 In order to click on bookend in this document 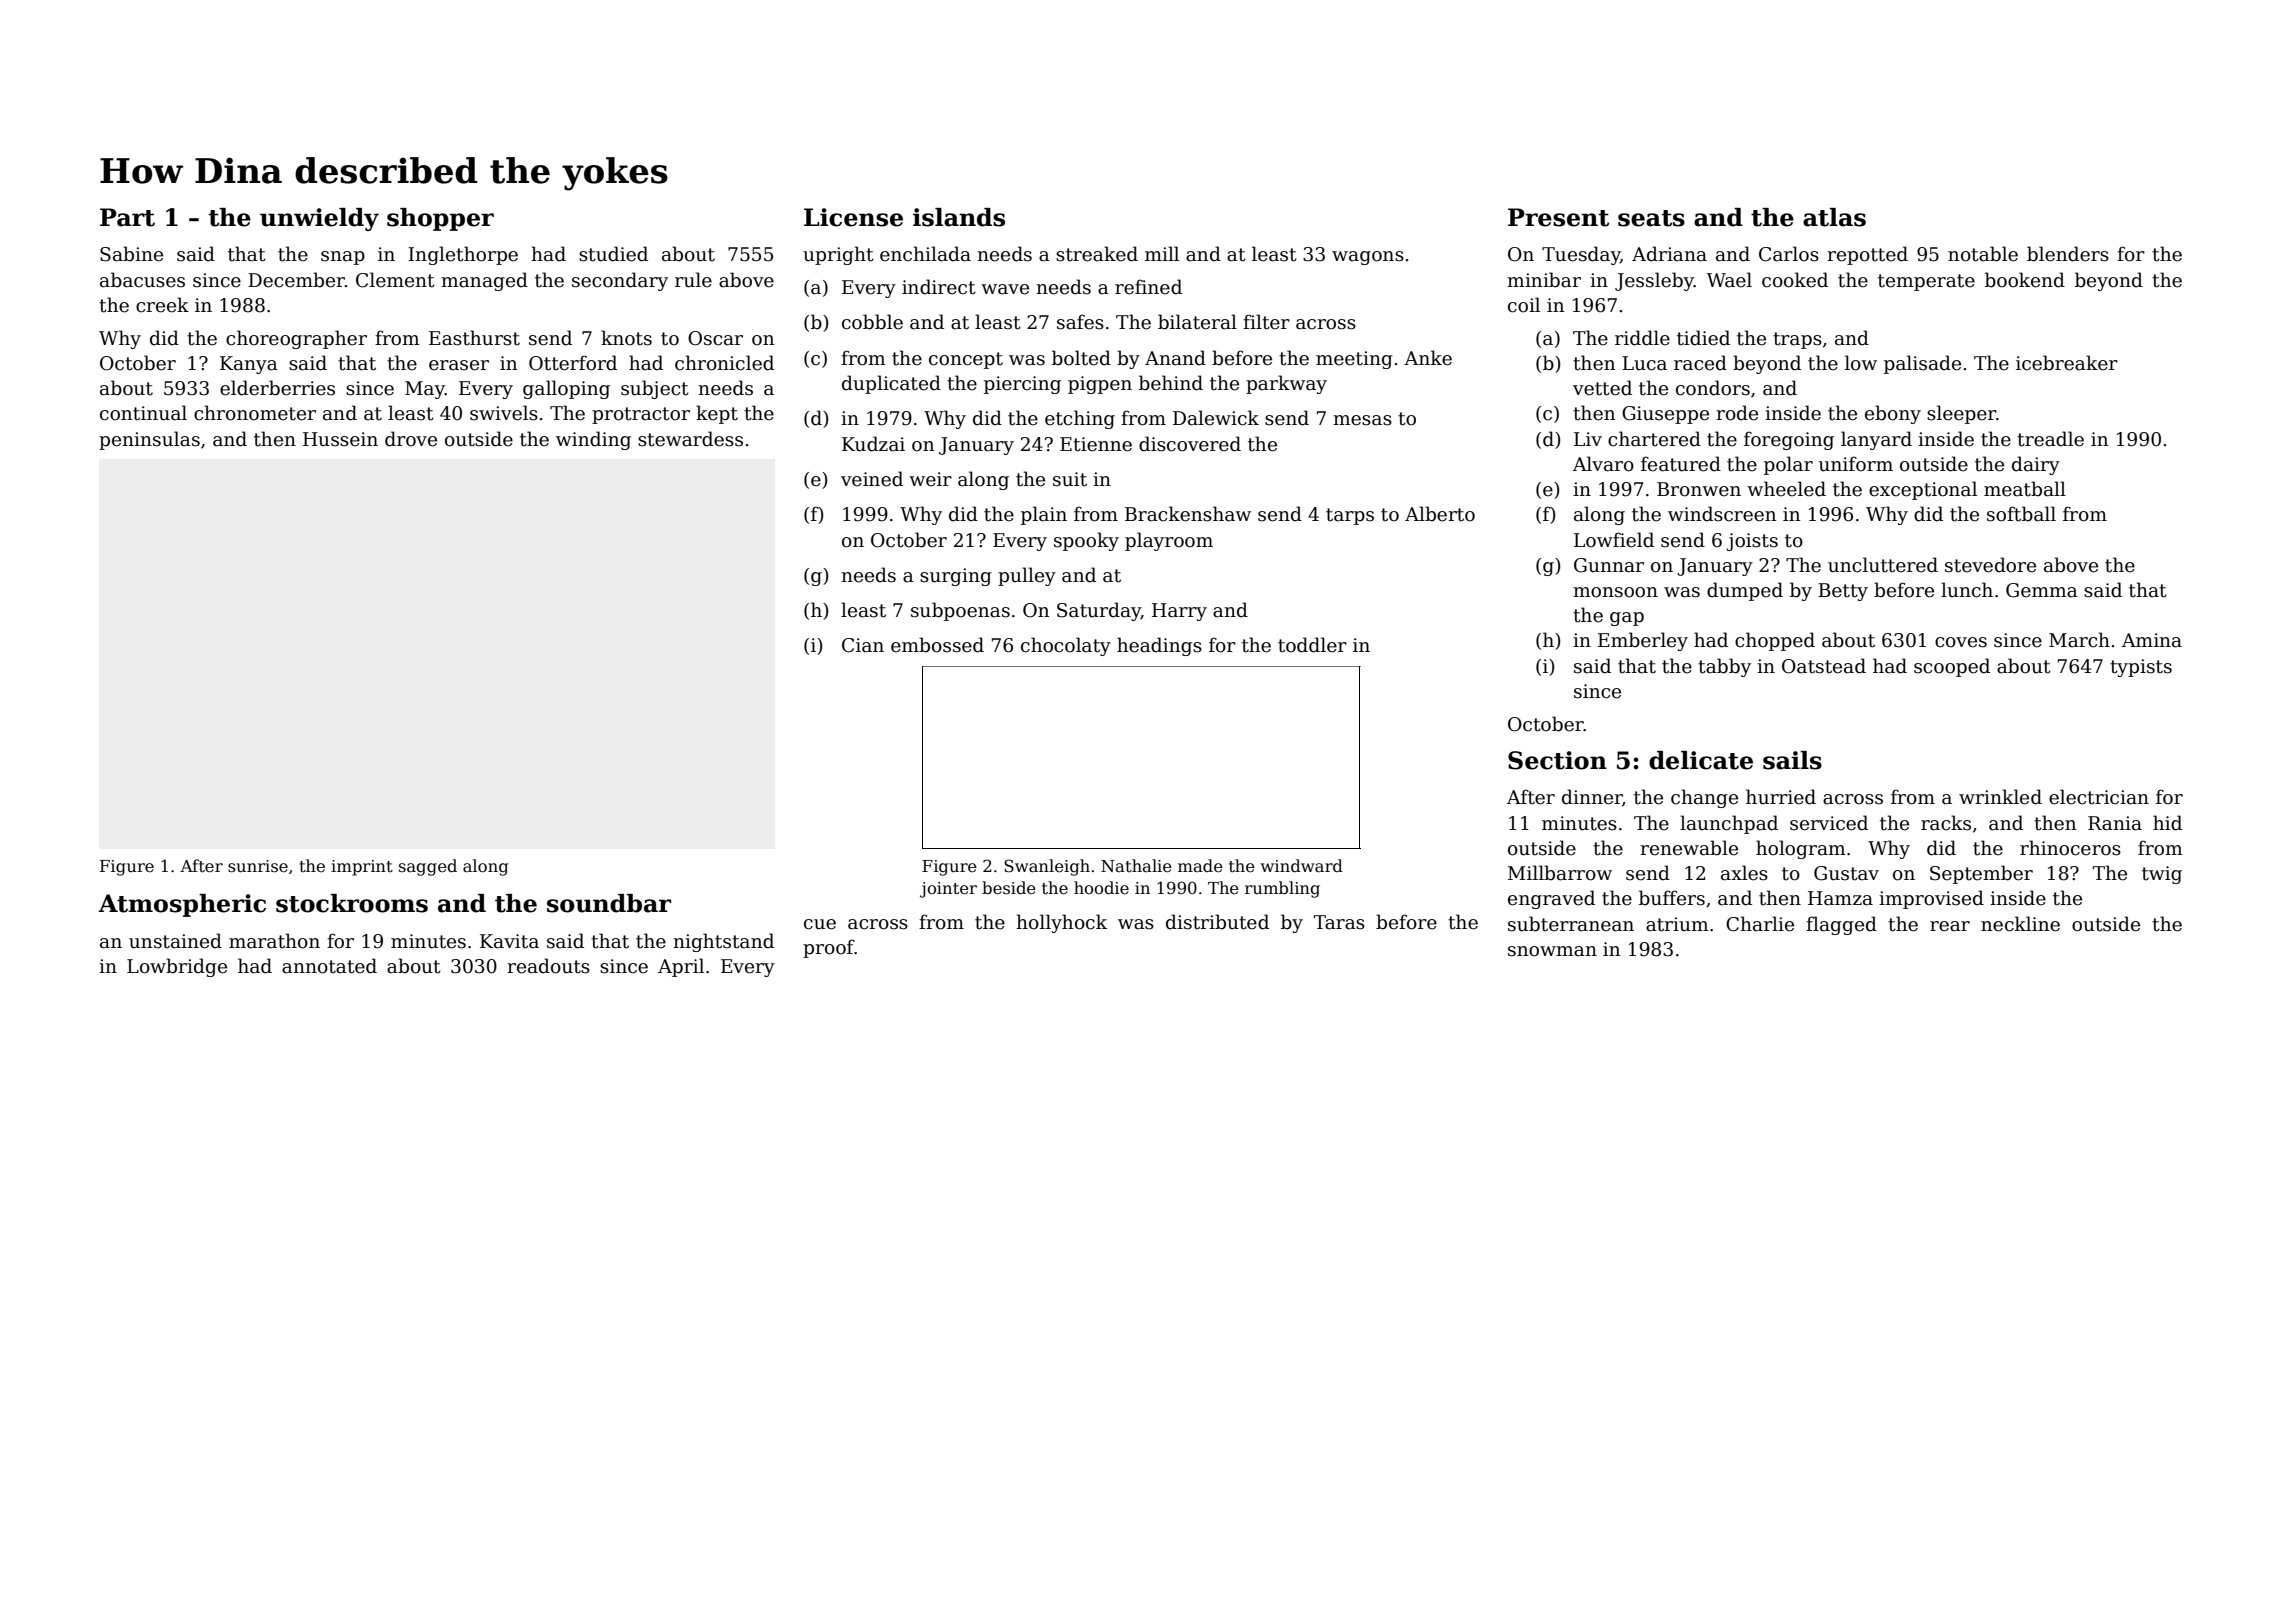, I will do `click(2025, 280)`.
